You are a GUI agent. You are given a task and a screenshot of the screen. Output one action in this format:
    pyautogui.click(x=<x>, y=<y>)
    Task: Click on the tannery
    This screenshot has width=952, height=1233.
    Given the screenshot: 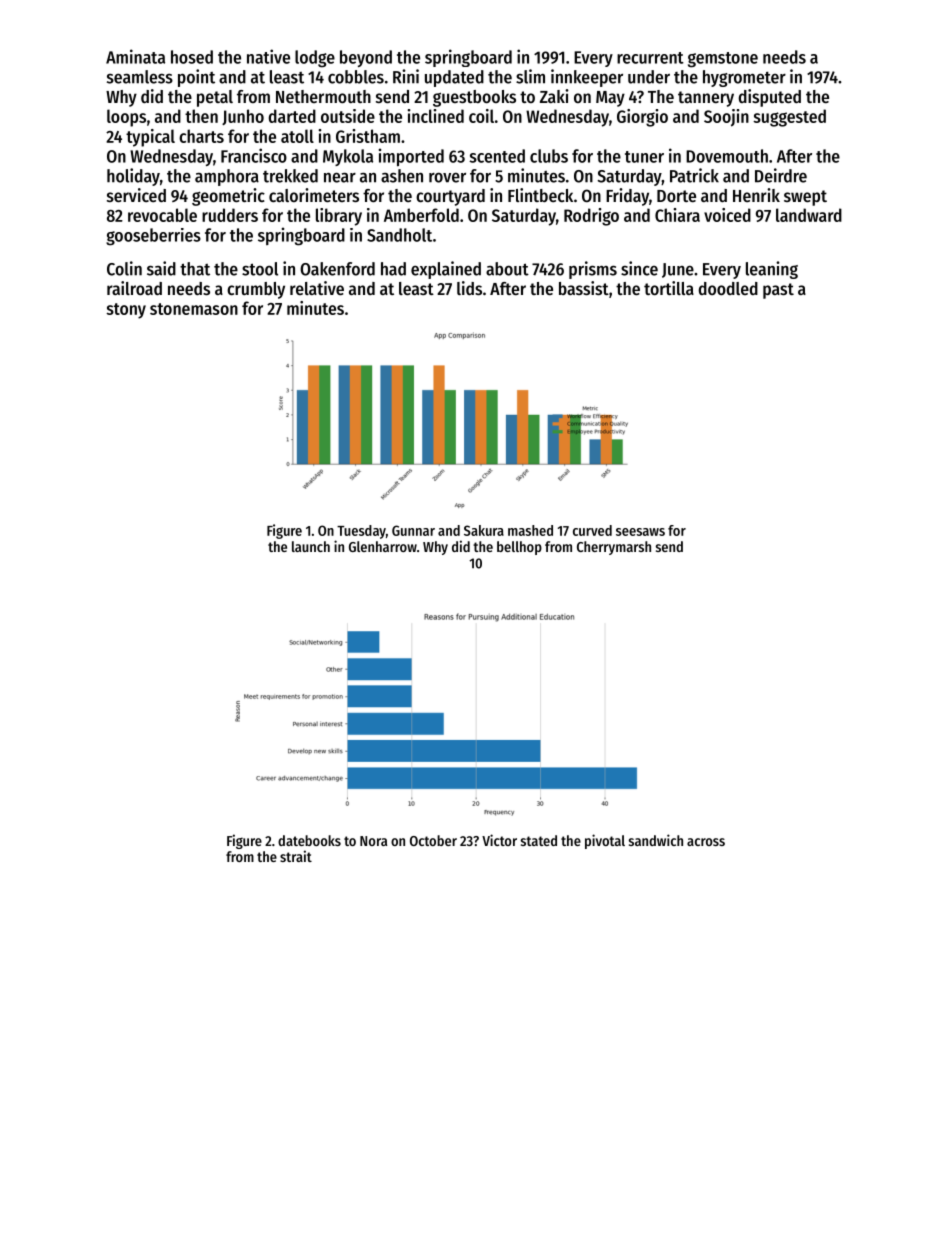 What is the action you would take?
    pyautogui.click(x=706, y=99)
